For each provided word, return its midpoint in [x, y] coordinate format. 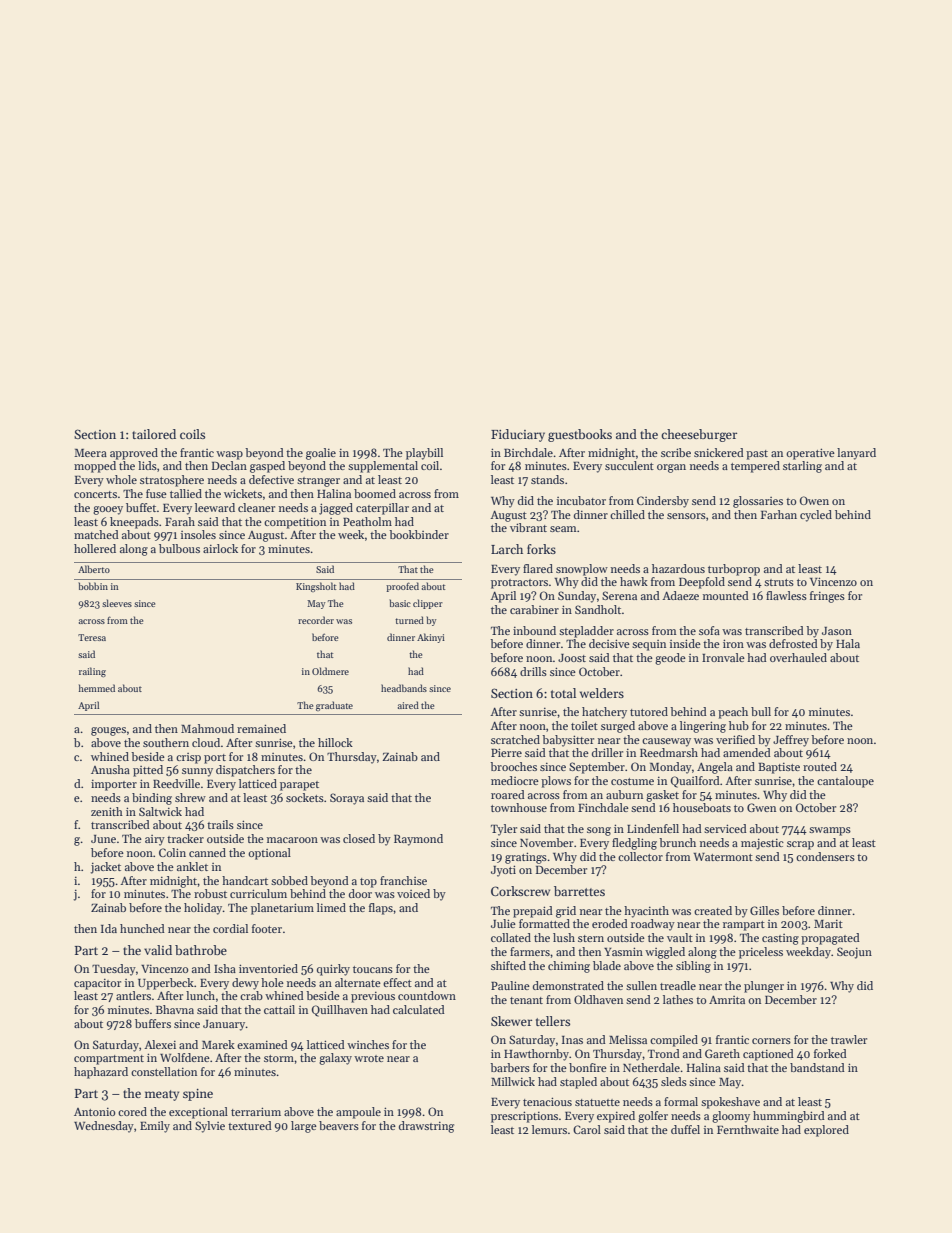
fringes [827, 597]
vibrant [528, 527]
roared [508, 794]
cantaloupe [845, 782]
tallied [186, 493]
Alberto [94, 569]
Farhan [779, 514]
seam [563, 529]
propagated [830, 939]
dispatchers [245, 771]
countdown [427, 995]
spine [198, 1095]
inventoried [268, 968]
